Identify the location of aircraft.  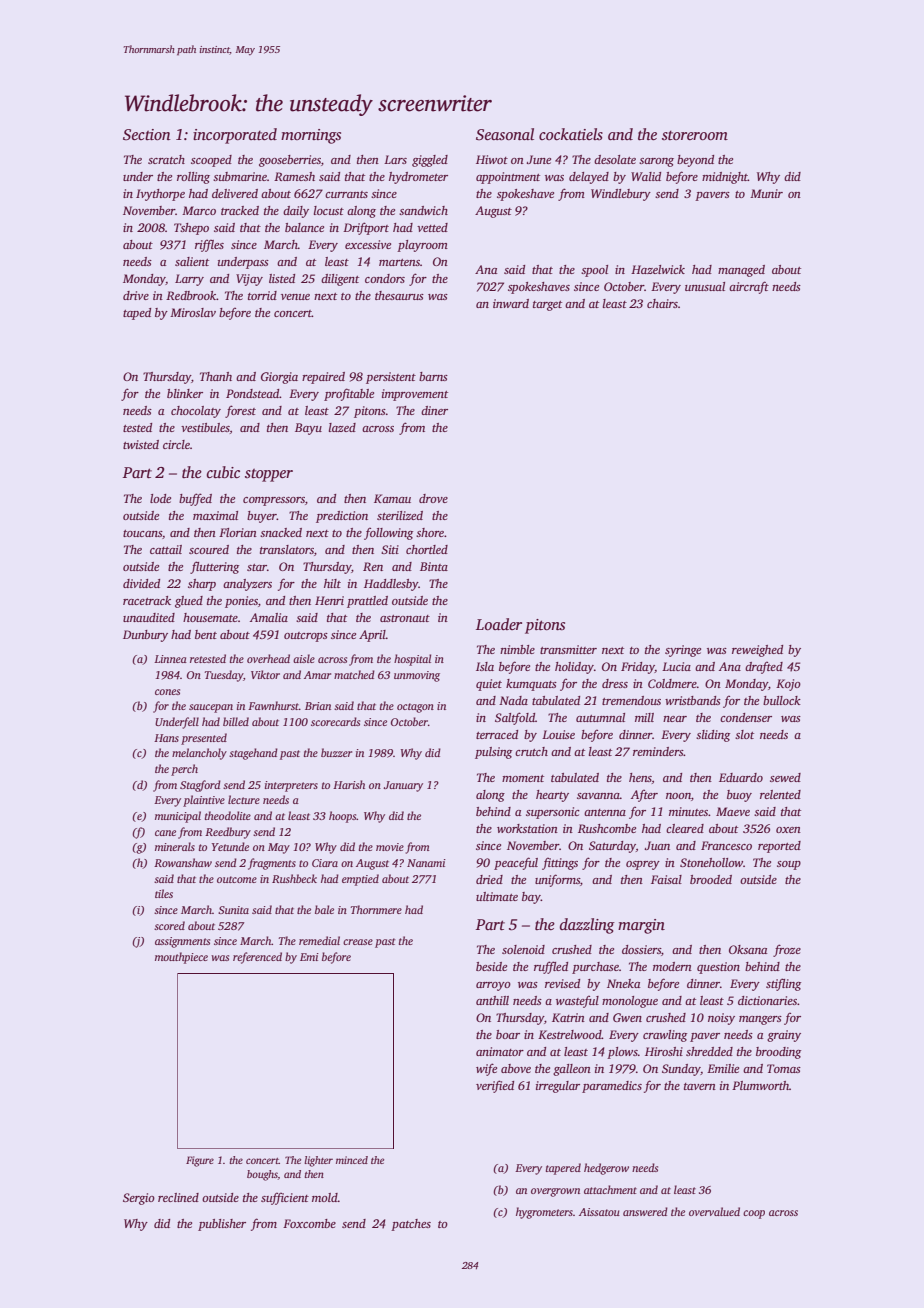
(749, 287).
